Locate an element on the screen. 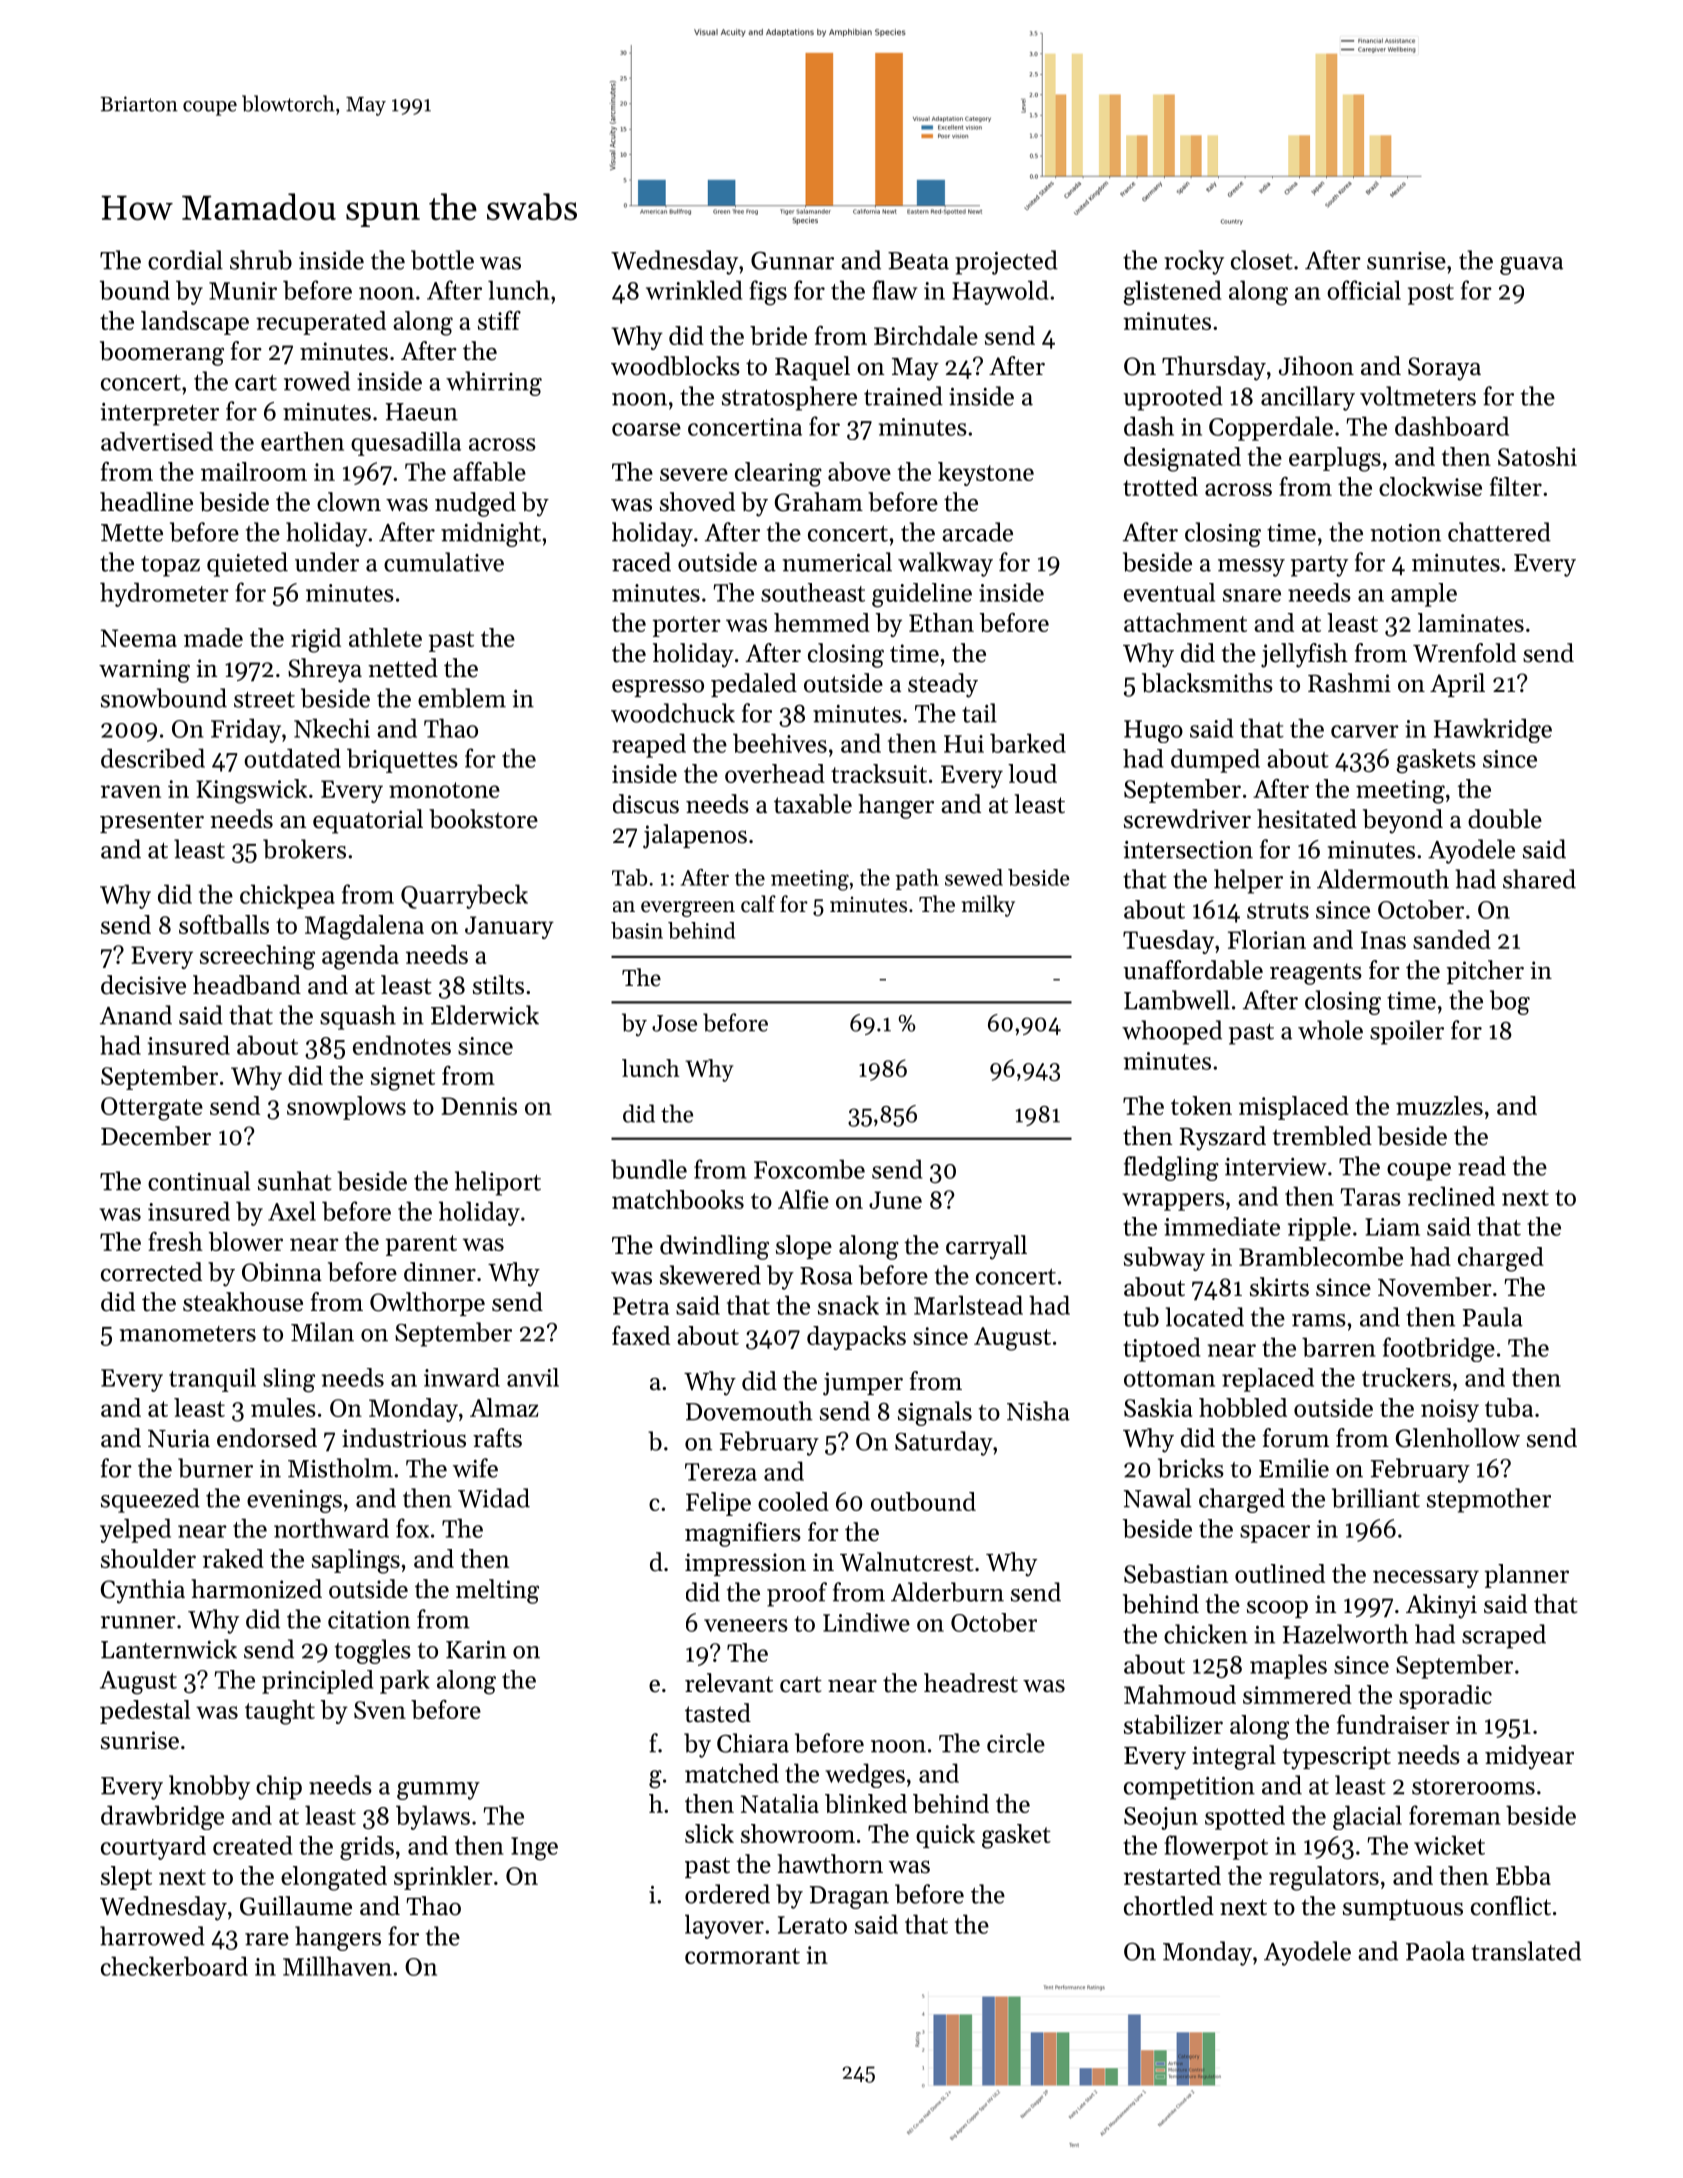 The width and height of the screenshot is (1683, 2178). Gunnar is located at coordinates (792, 261).
